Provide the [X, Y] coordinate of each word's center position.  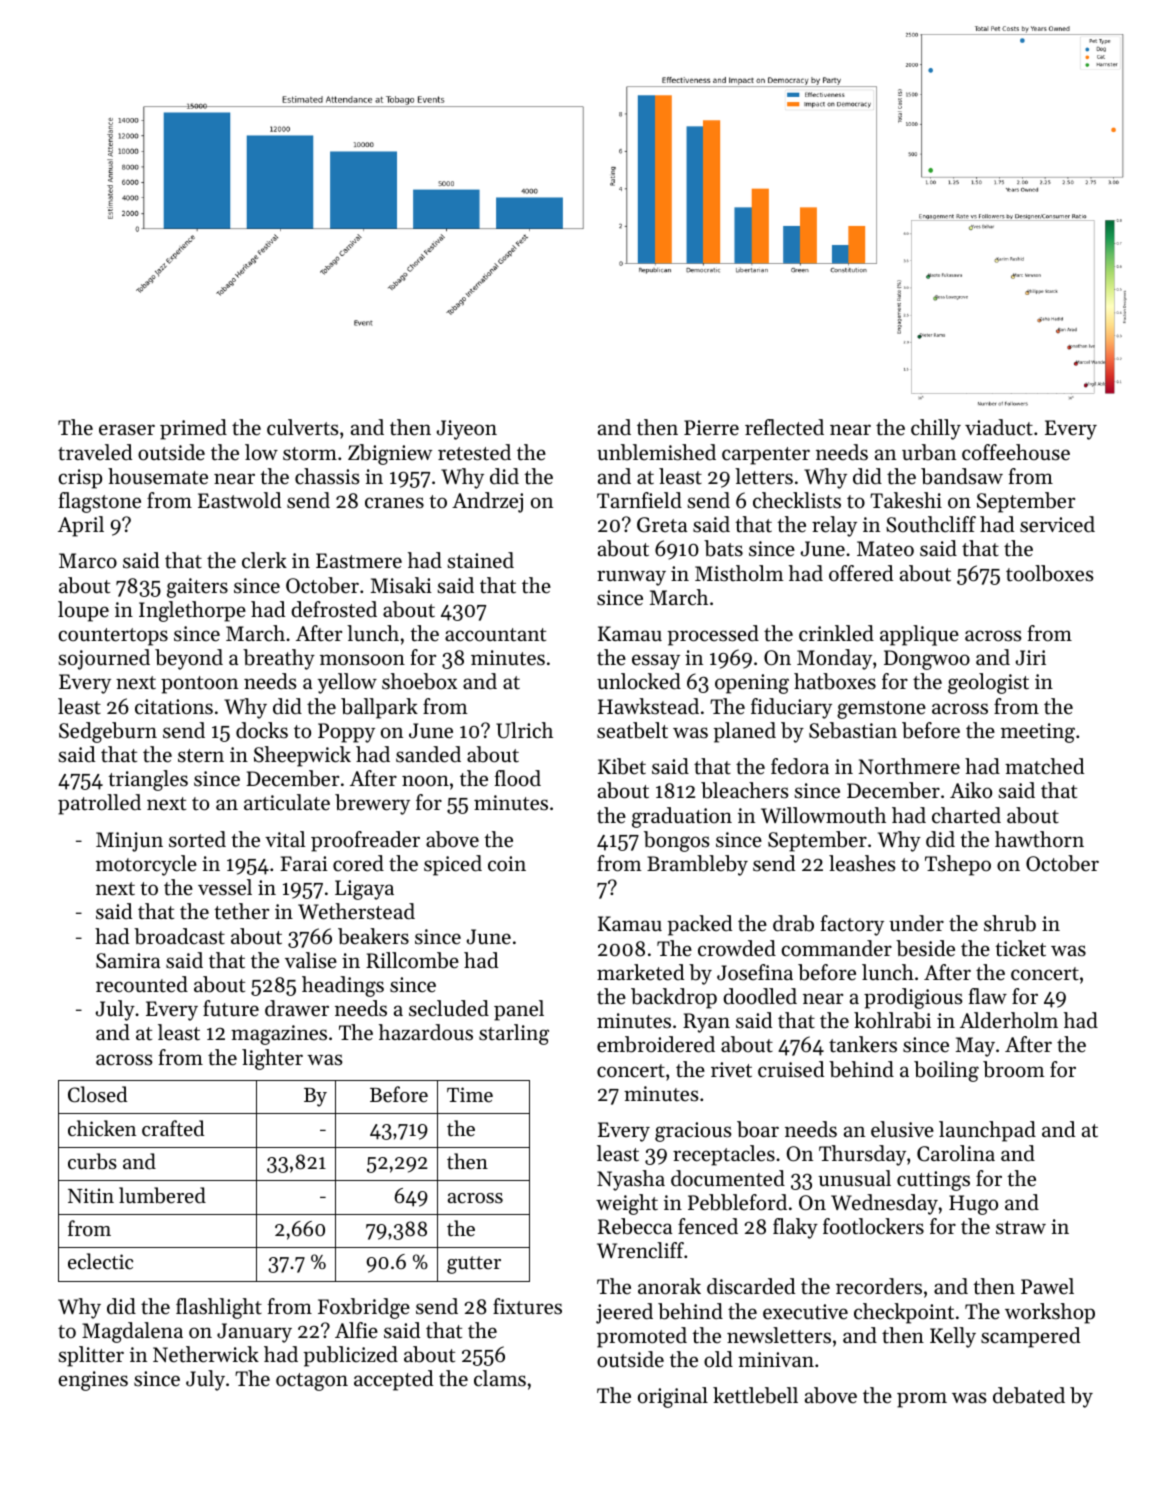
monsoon [362, 660]
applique [919, 635]
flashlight [219, 1308]
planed [744, 732]
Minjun [129, 842]
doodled [760, 996]
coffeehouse [1016, 452]
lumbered [162, 1195]
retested [474, 452]
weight [627, 1204]
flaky [795, 1228]
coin [507, 864]
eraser [127, 430]
